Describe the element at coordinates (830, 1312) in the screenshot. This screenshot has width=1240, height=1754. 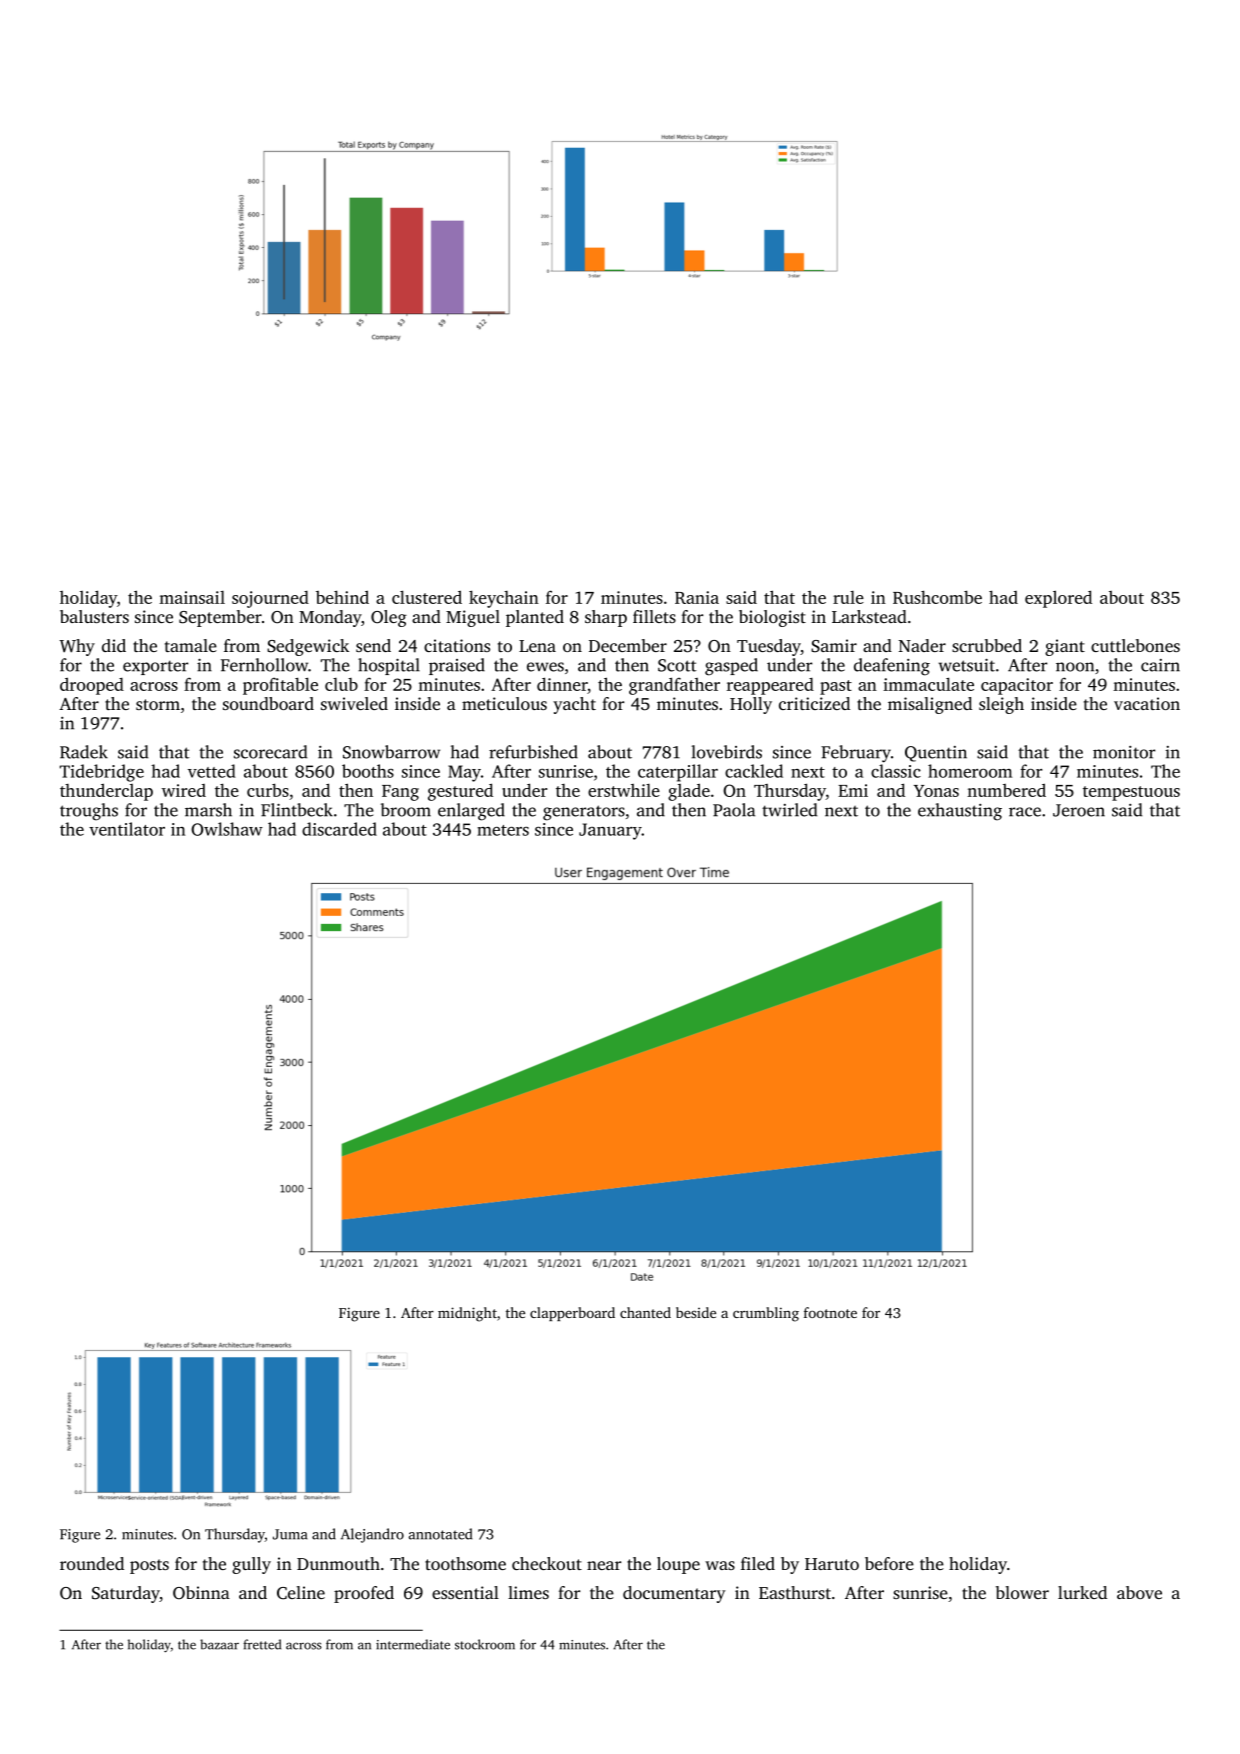
I see `footnote` at that location.
